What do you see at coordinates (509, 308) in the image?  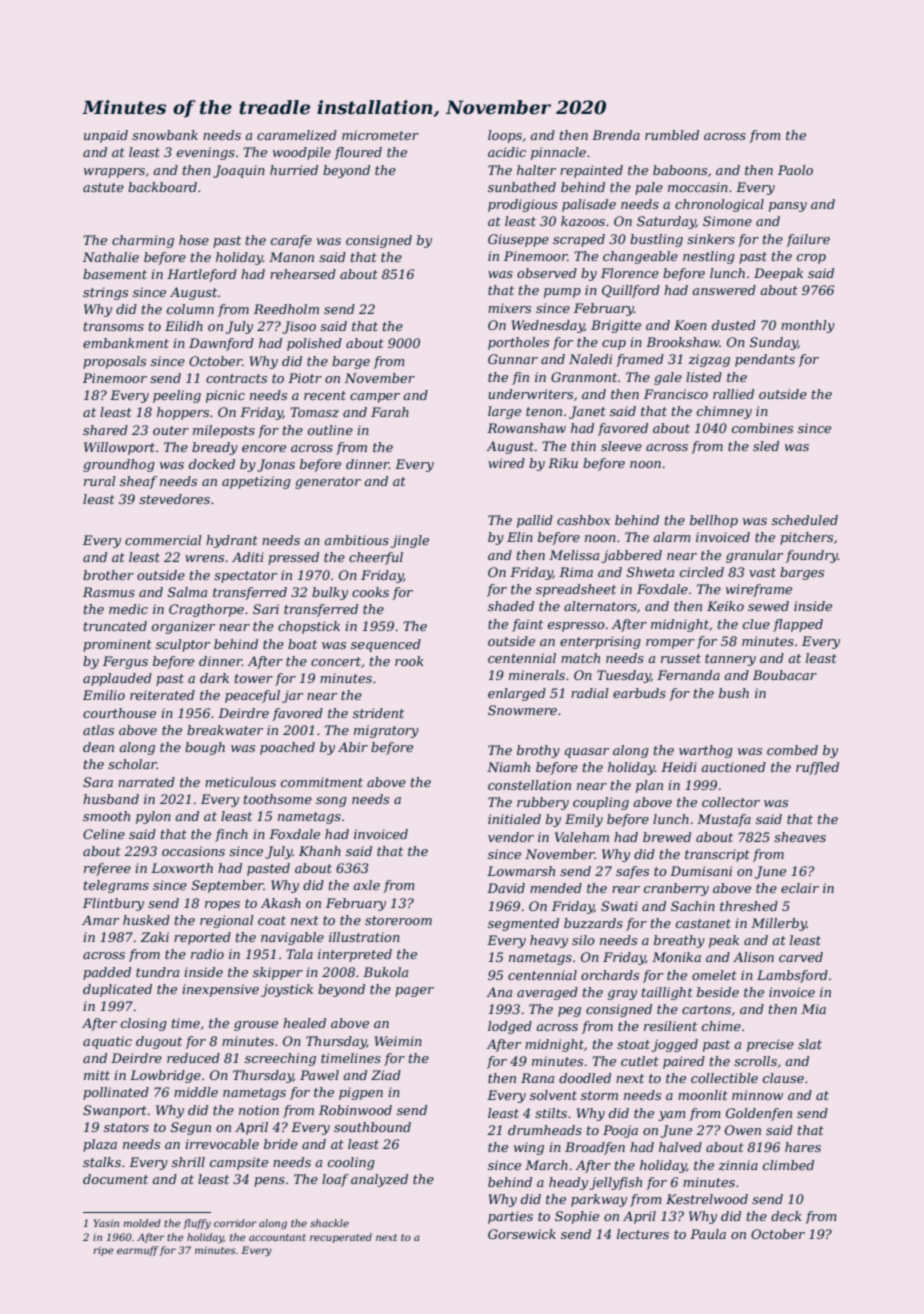 I see `mixers` at bounding box center [509, 308].
